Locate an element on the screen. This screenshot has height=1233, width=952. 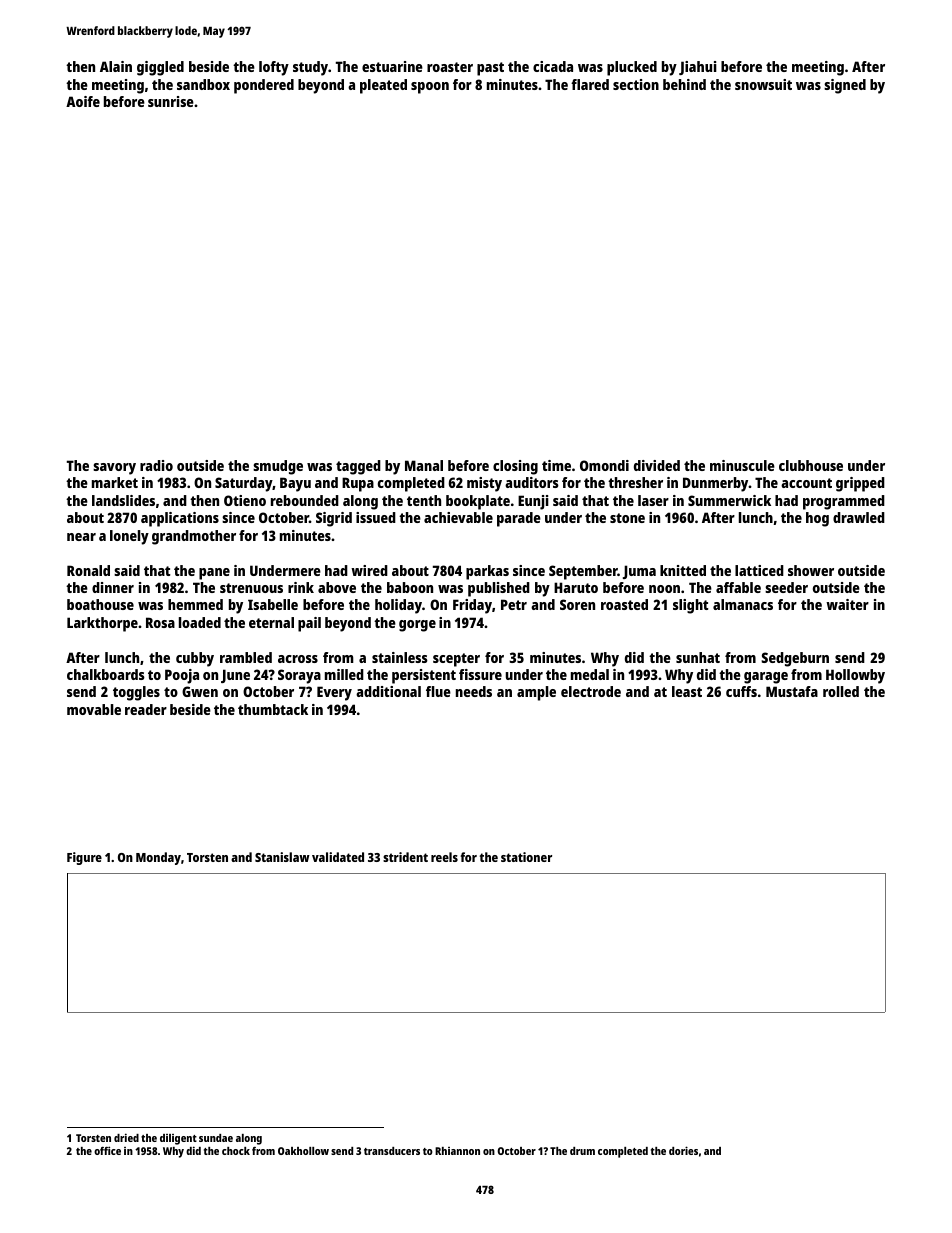
snowsuit is located at coordinates (763, 84).
